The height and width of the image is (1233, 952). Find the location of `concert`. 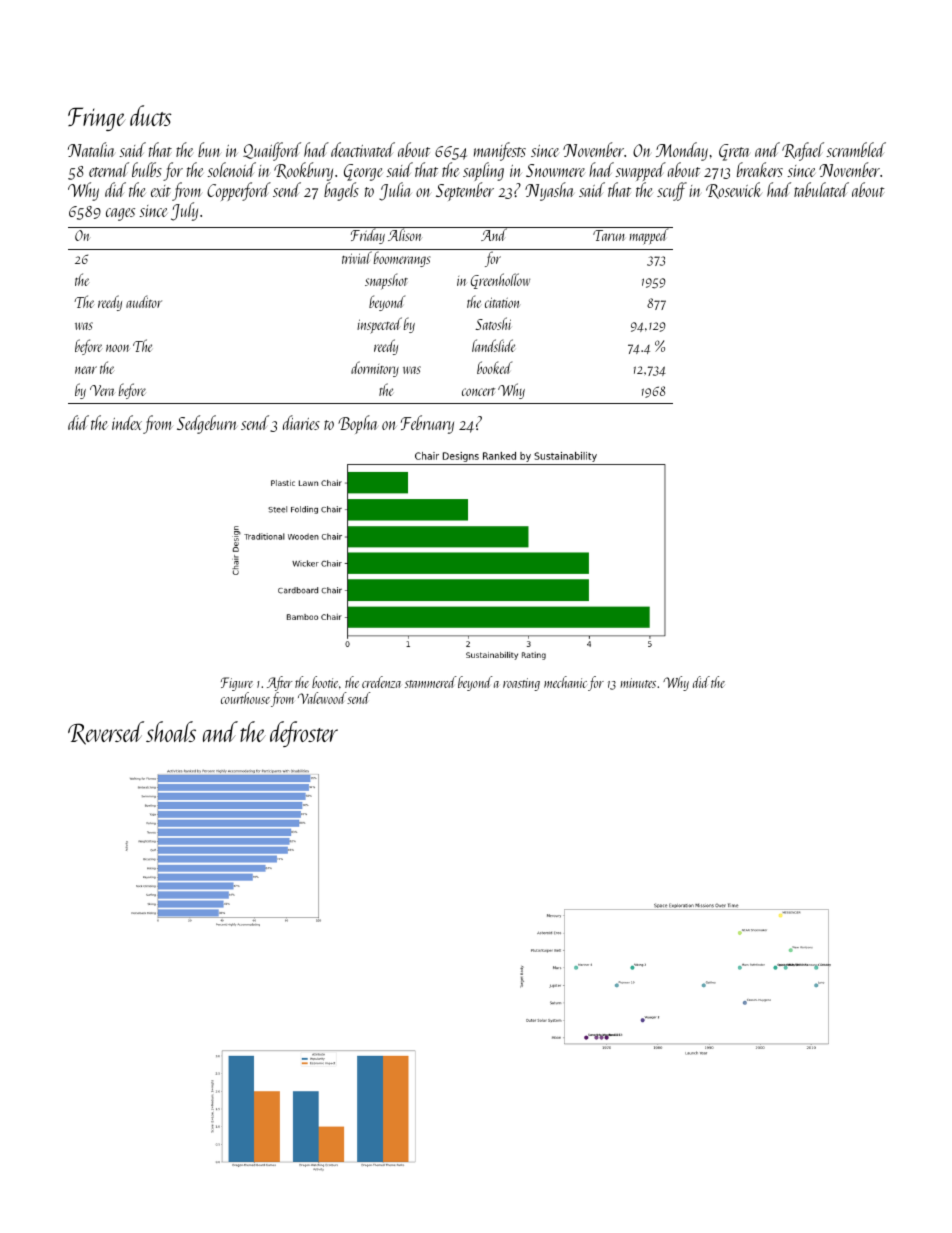

concert is located at coordinates (478, 392).
